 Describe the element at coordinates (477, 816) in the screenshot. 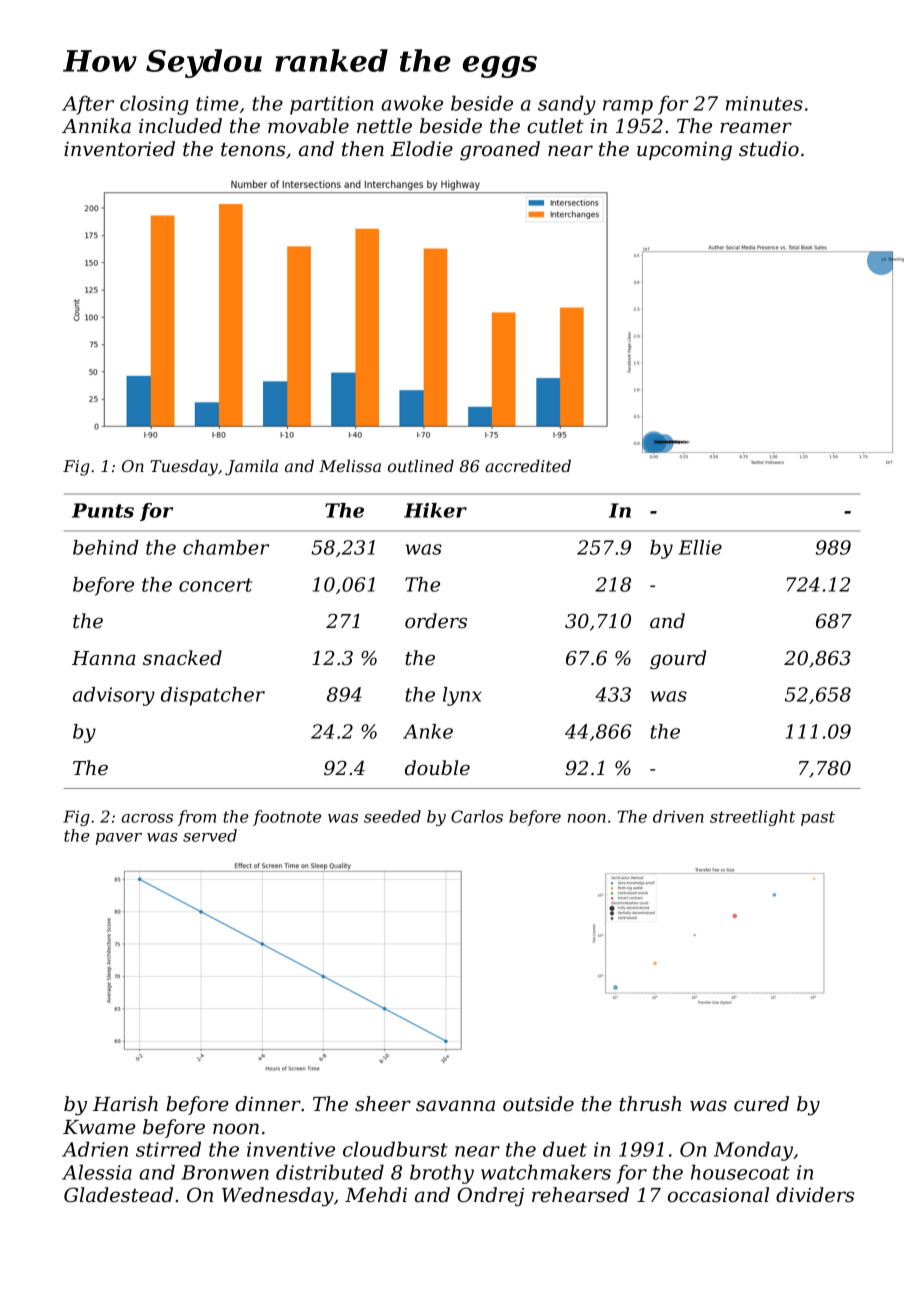

I see `Carlos` at that location.
